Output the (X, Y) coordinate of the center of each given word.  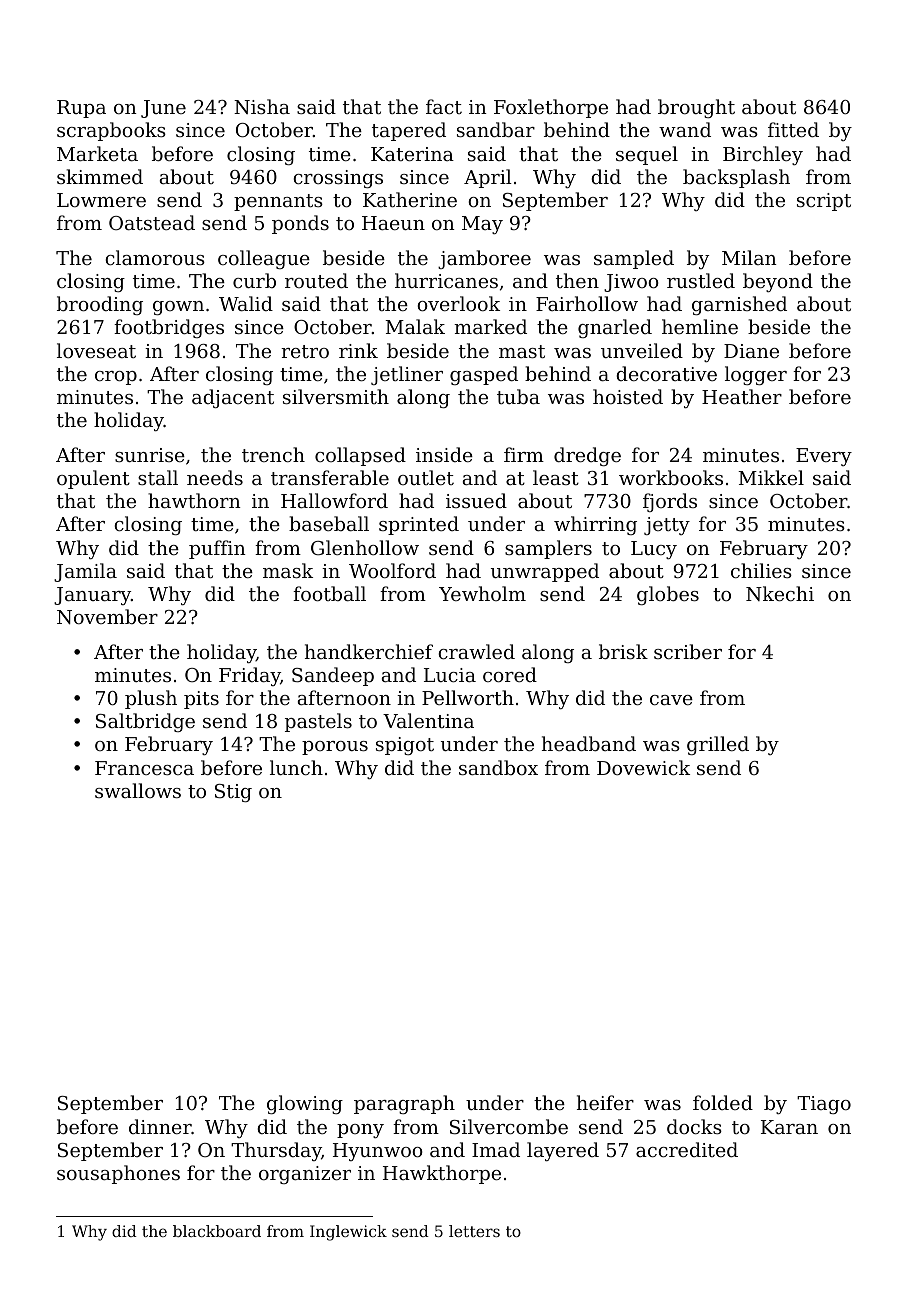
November (107, 617)
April (488, 178)
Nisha (262, 106)
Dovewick (643, 767)
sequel (647, 155)
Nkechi (780, 593)
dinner (160, 1126)
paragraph (404, 1104)
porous (335, 748)
